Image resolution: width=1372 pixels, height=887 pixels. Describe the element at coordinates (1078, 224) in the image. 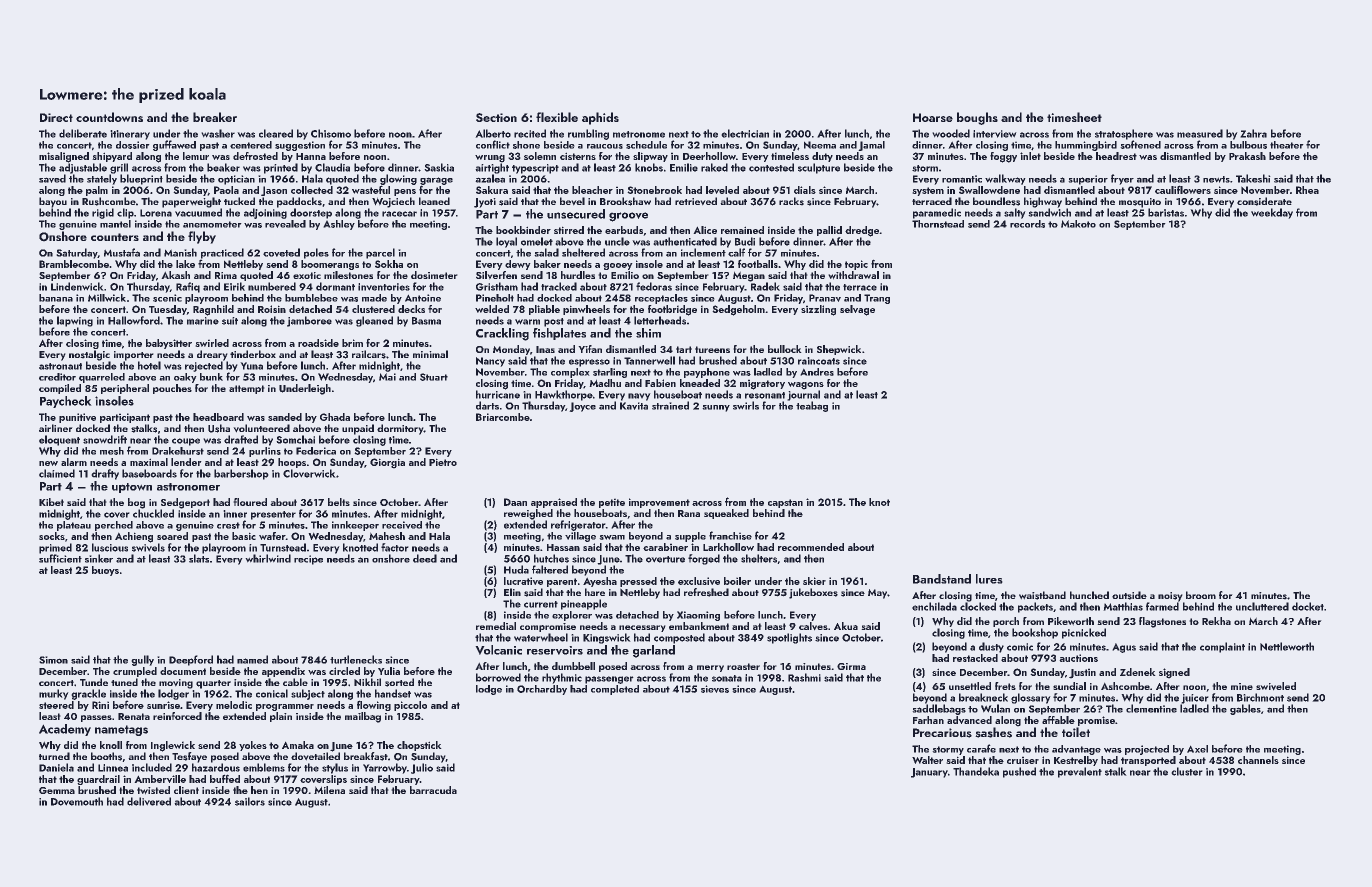

I see `Makoto` at that location.
